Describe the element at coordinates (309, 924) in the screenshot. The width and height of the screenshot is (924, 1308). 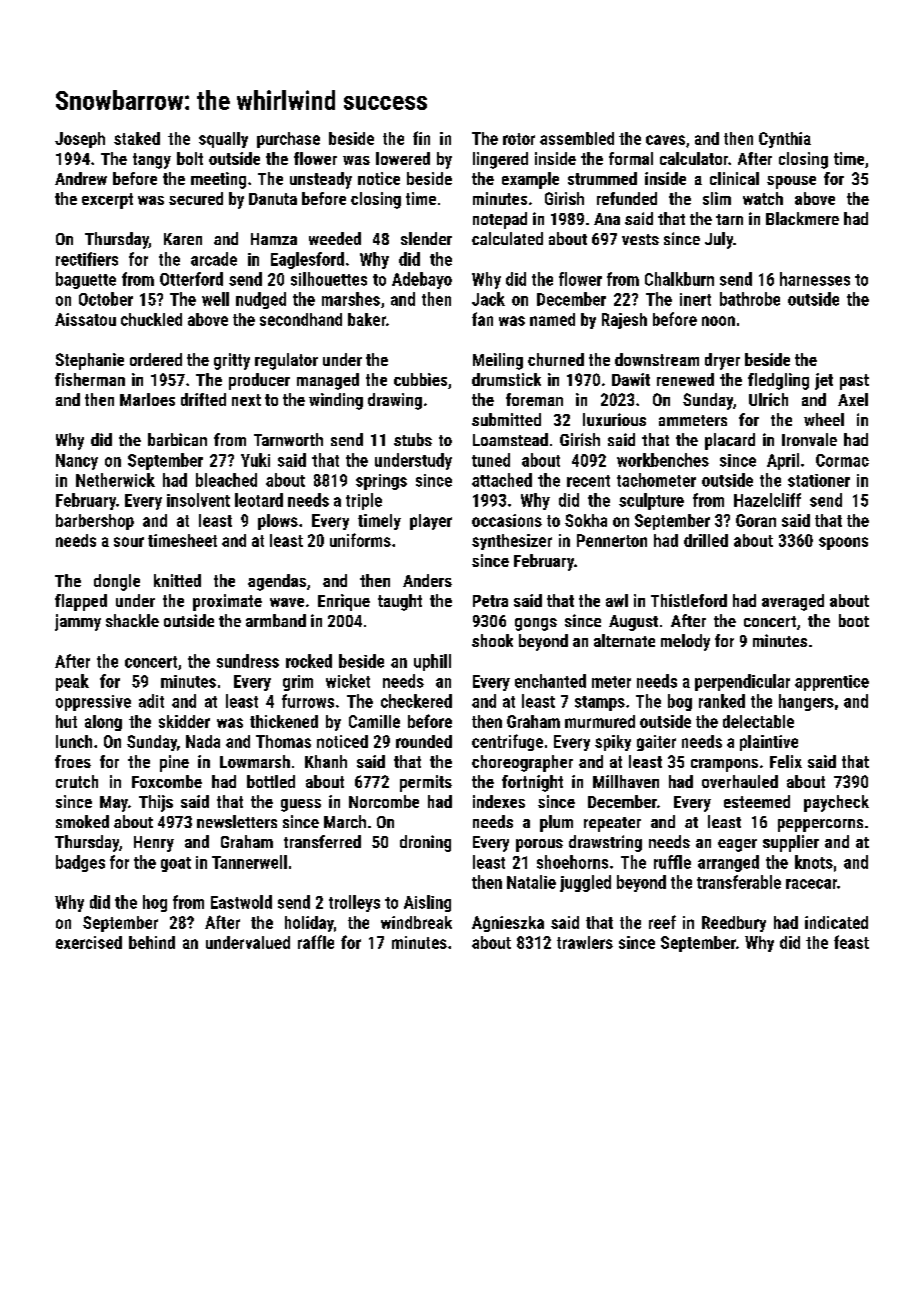
I see `holiday` at that location.
